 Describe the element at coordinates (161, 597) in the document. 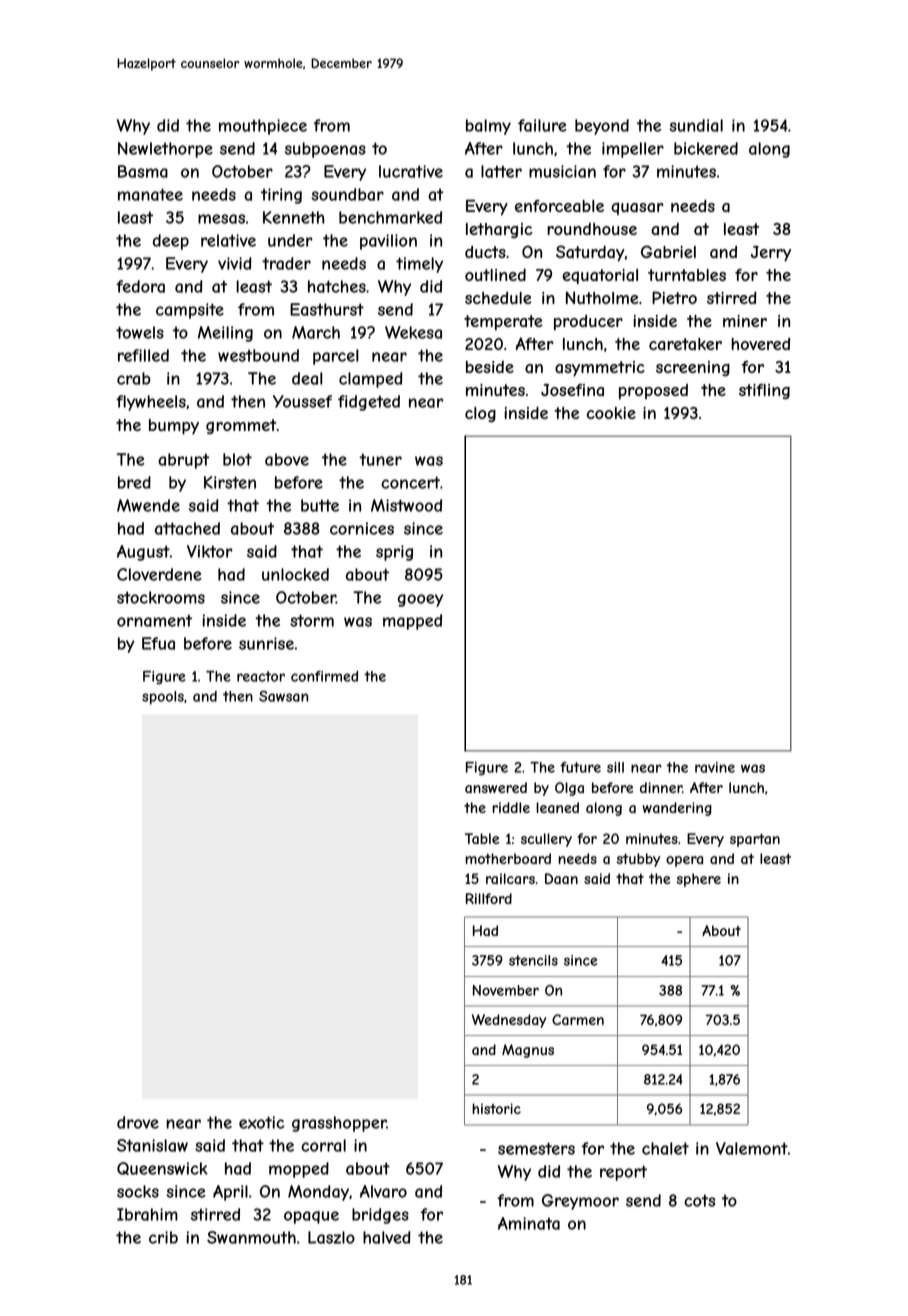

I see `stockrooms` at that location.
